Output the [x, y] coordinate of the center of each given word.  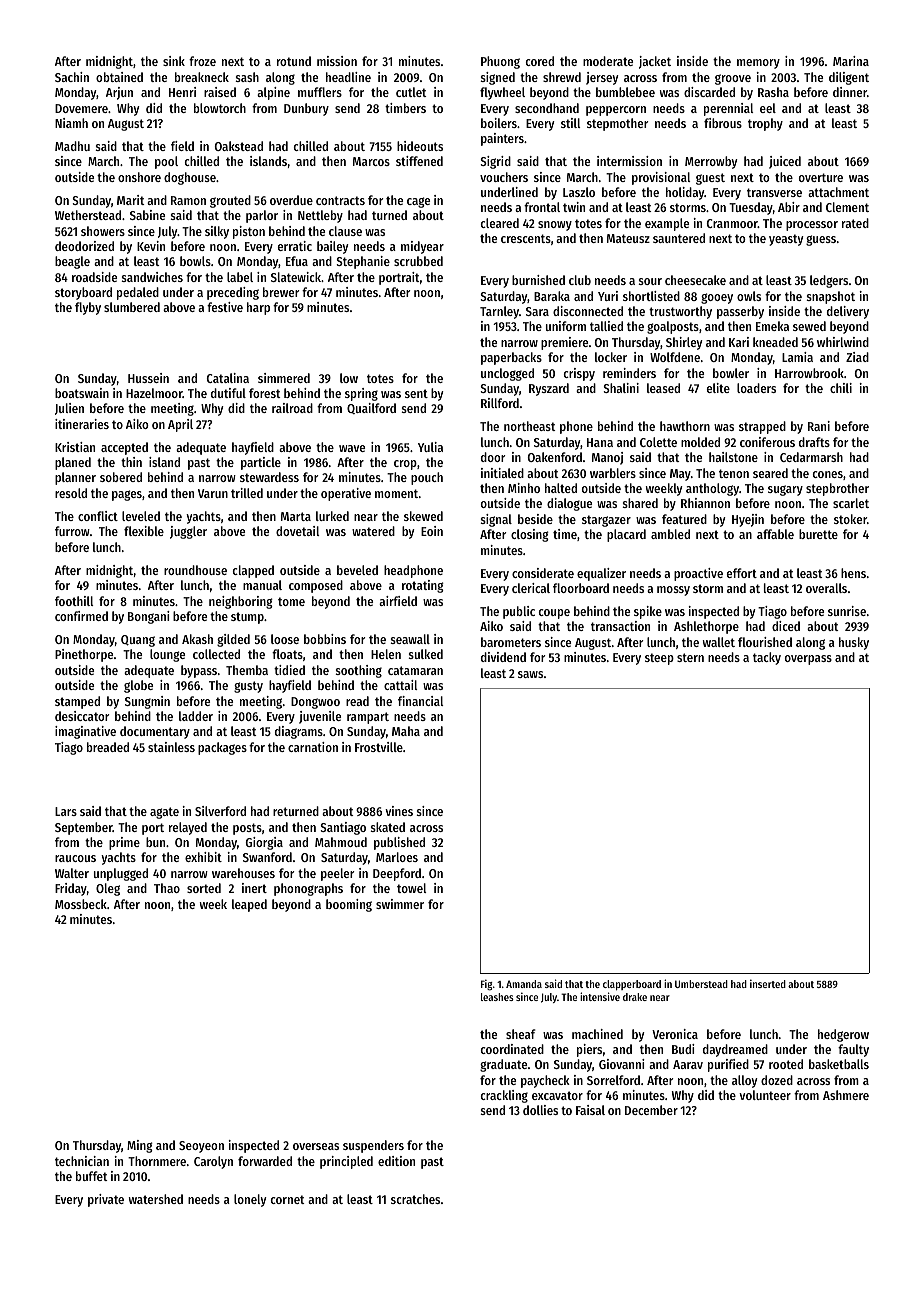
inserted [768, 983]
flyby [88, 308]
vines [399, 811]
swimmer [400, 904]
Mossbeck [81, 904]
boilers [499, 123]
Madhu [72, 146]
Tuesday [751, 208]
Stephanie [363, 262]
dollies [540, 1110]
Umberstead [701, 984]
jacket [655, 62]
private [106, 1200]
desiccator [82, 716]
